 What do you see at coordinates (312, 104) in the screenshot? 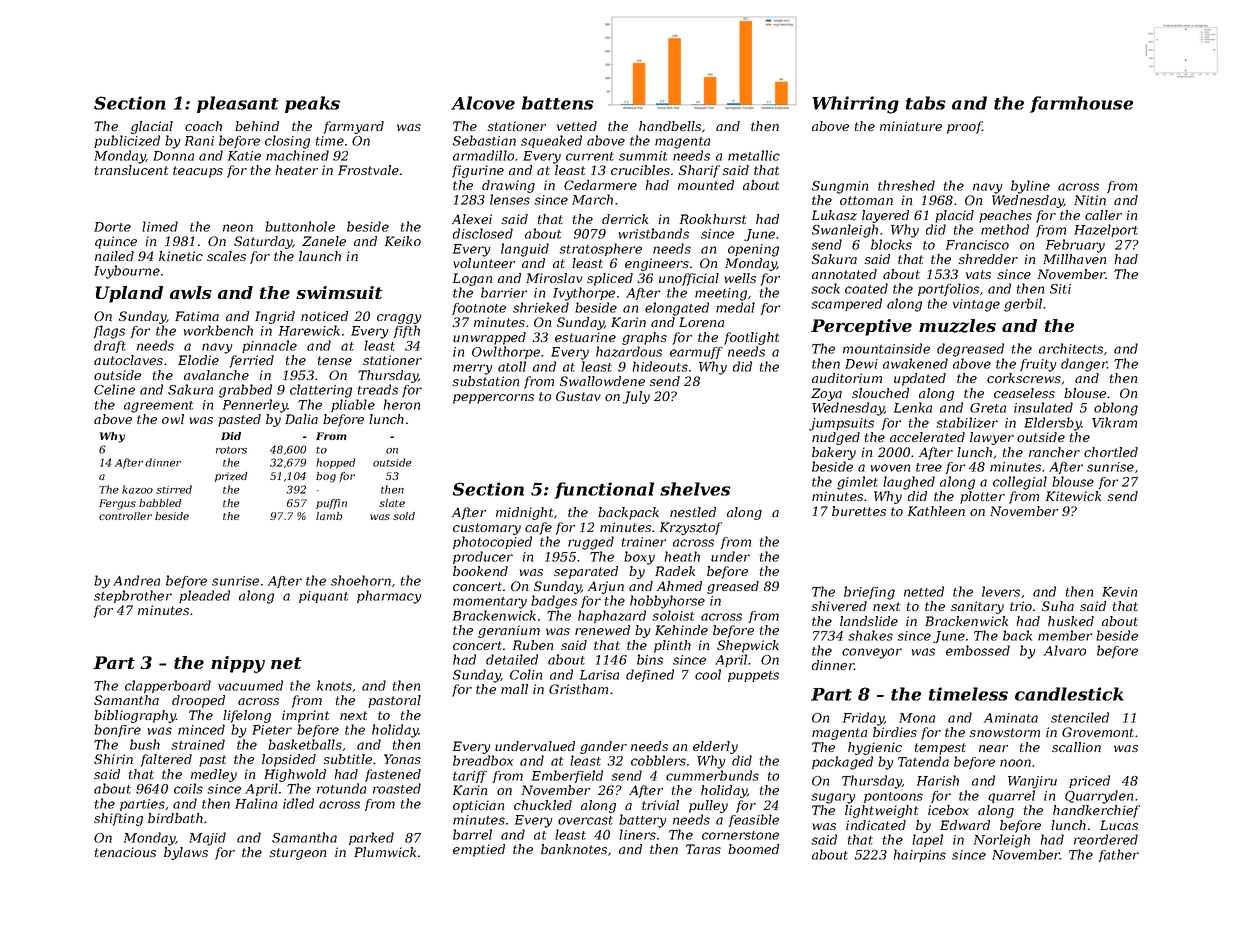
I see `peaks` at bounding box center [312, 104].
